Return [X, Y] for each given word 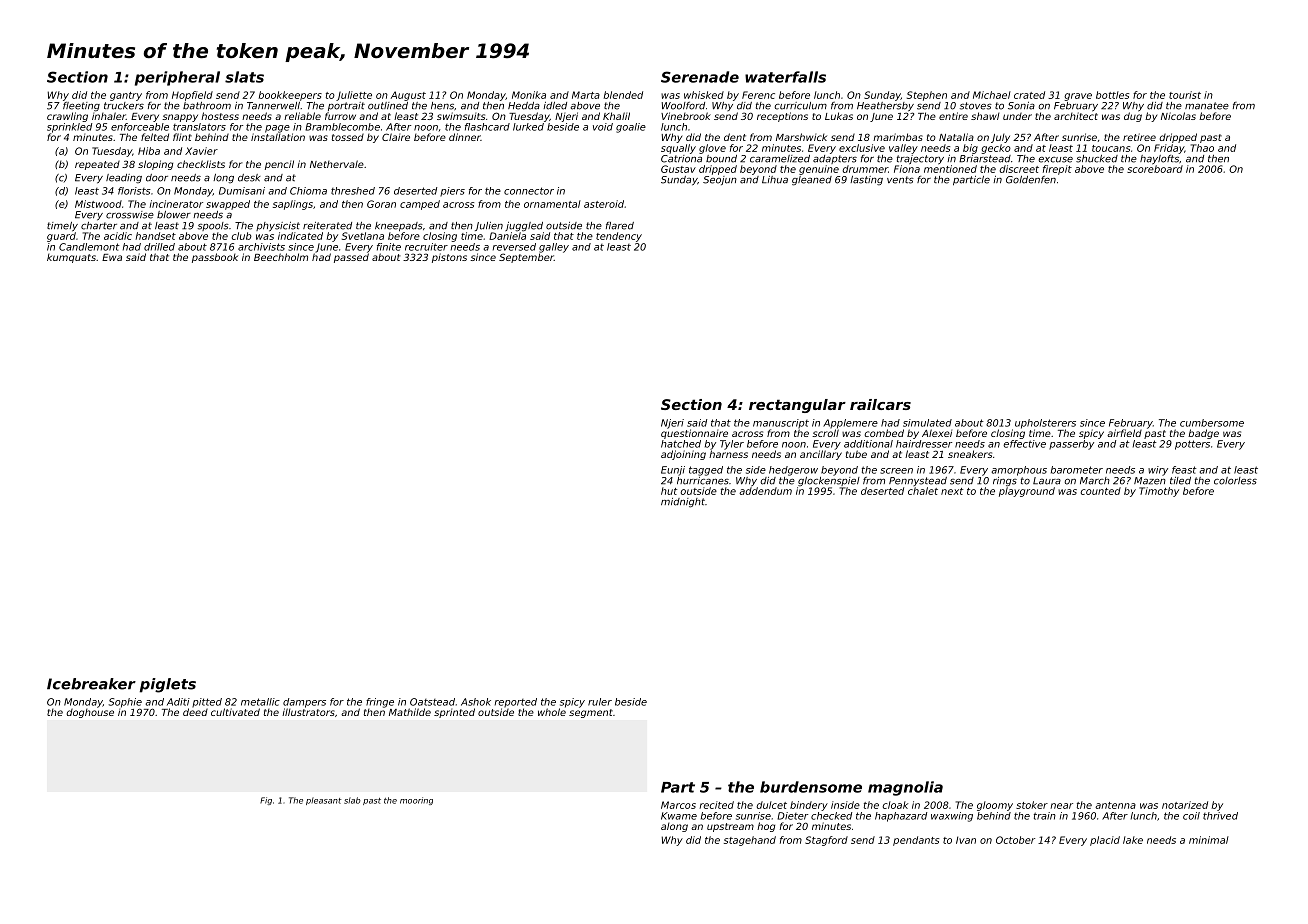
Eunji [673, 471]
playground [1027, 492]
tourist [1185, 95]
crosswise [130, 215]
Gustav [678, 169]
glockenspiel [829, 482]
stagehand [750, 841]
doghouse [90, 713]
